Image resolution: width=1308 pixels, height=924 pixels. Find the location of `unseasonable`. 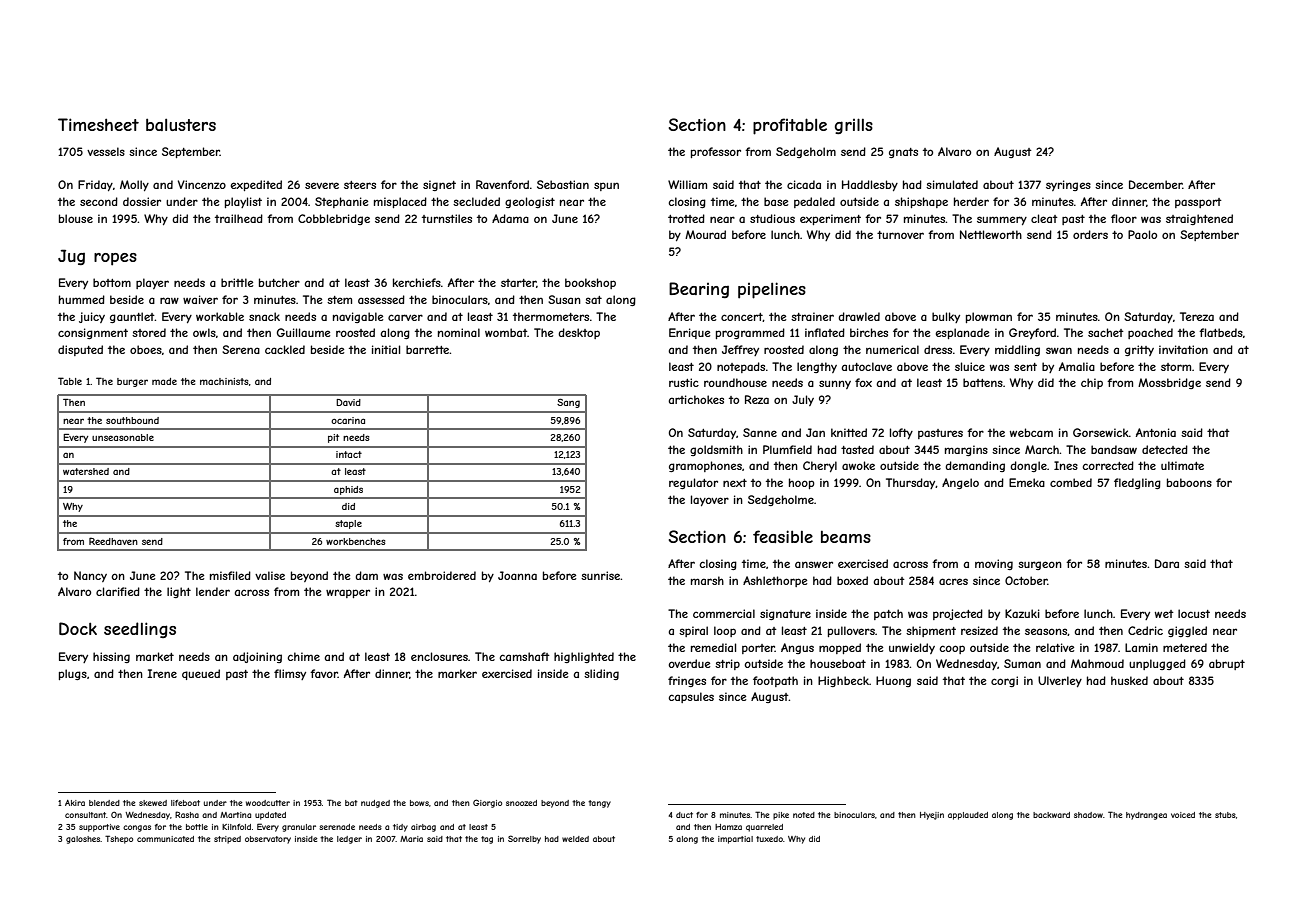

unseasonable is located at coordinates (123, 437).
